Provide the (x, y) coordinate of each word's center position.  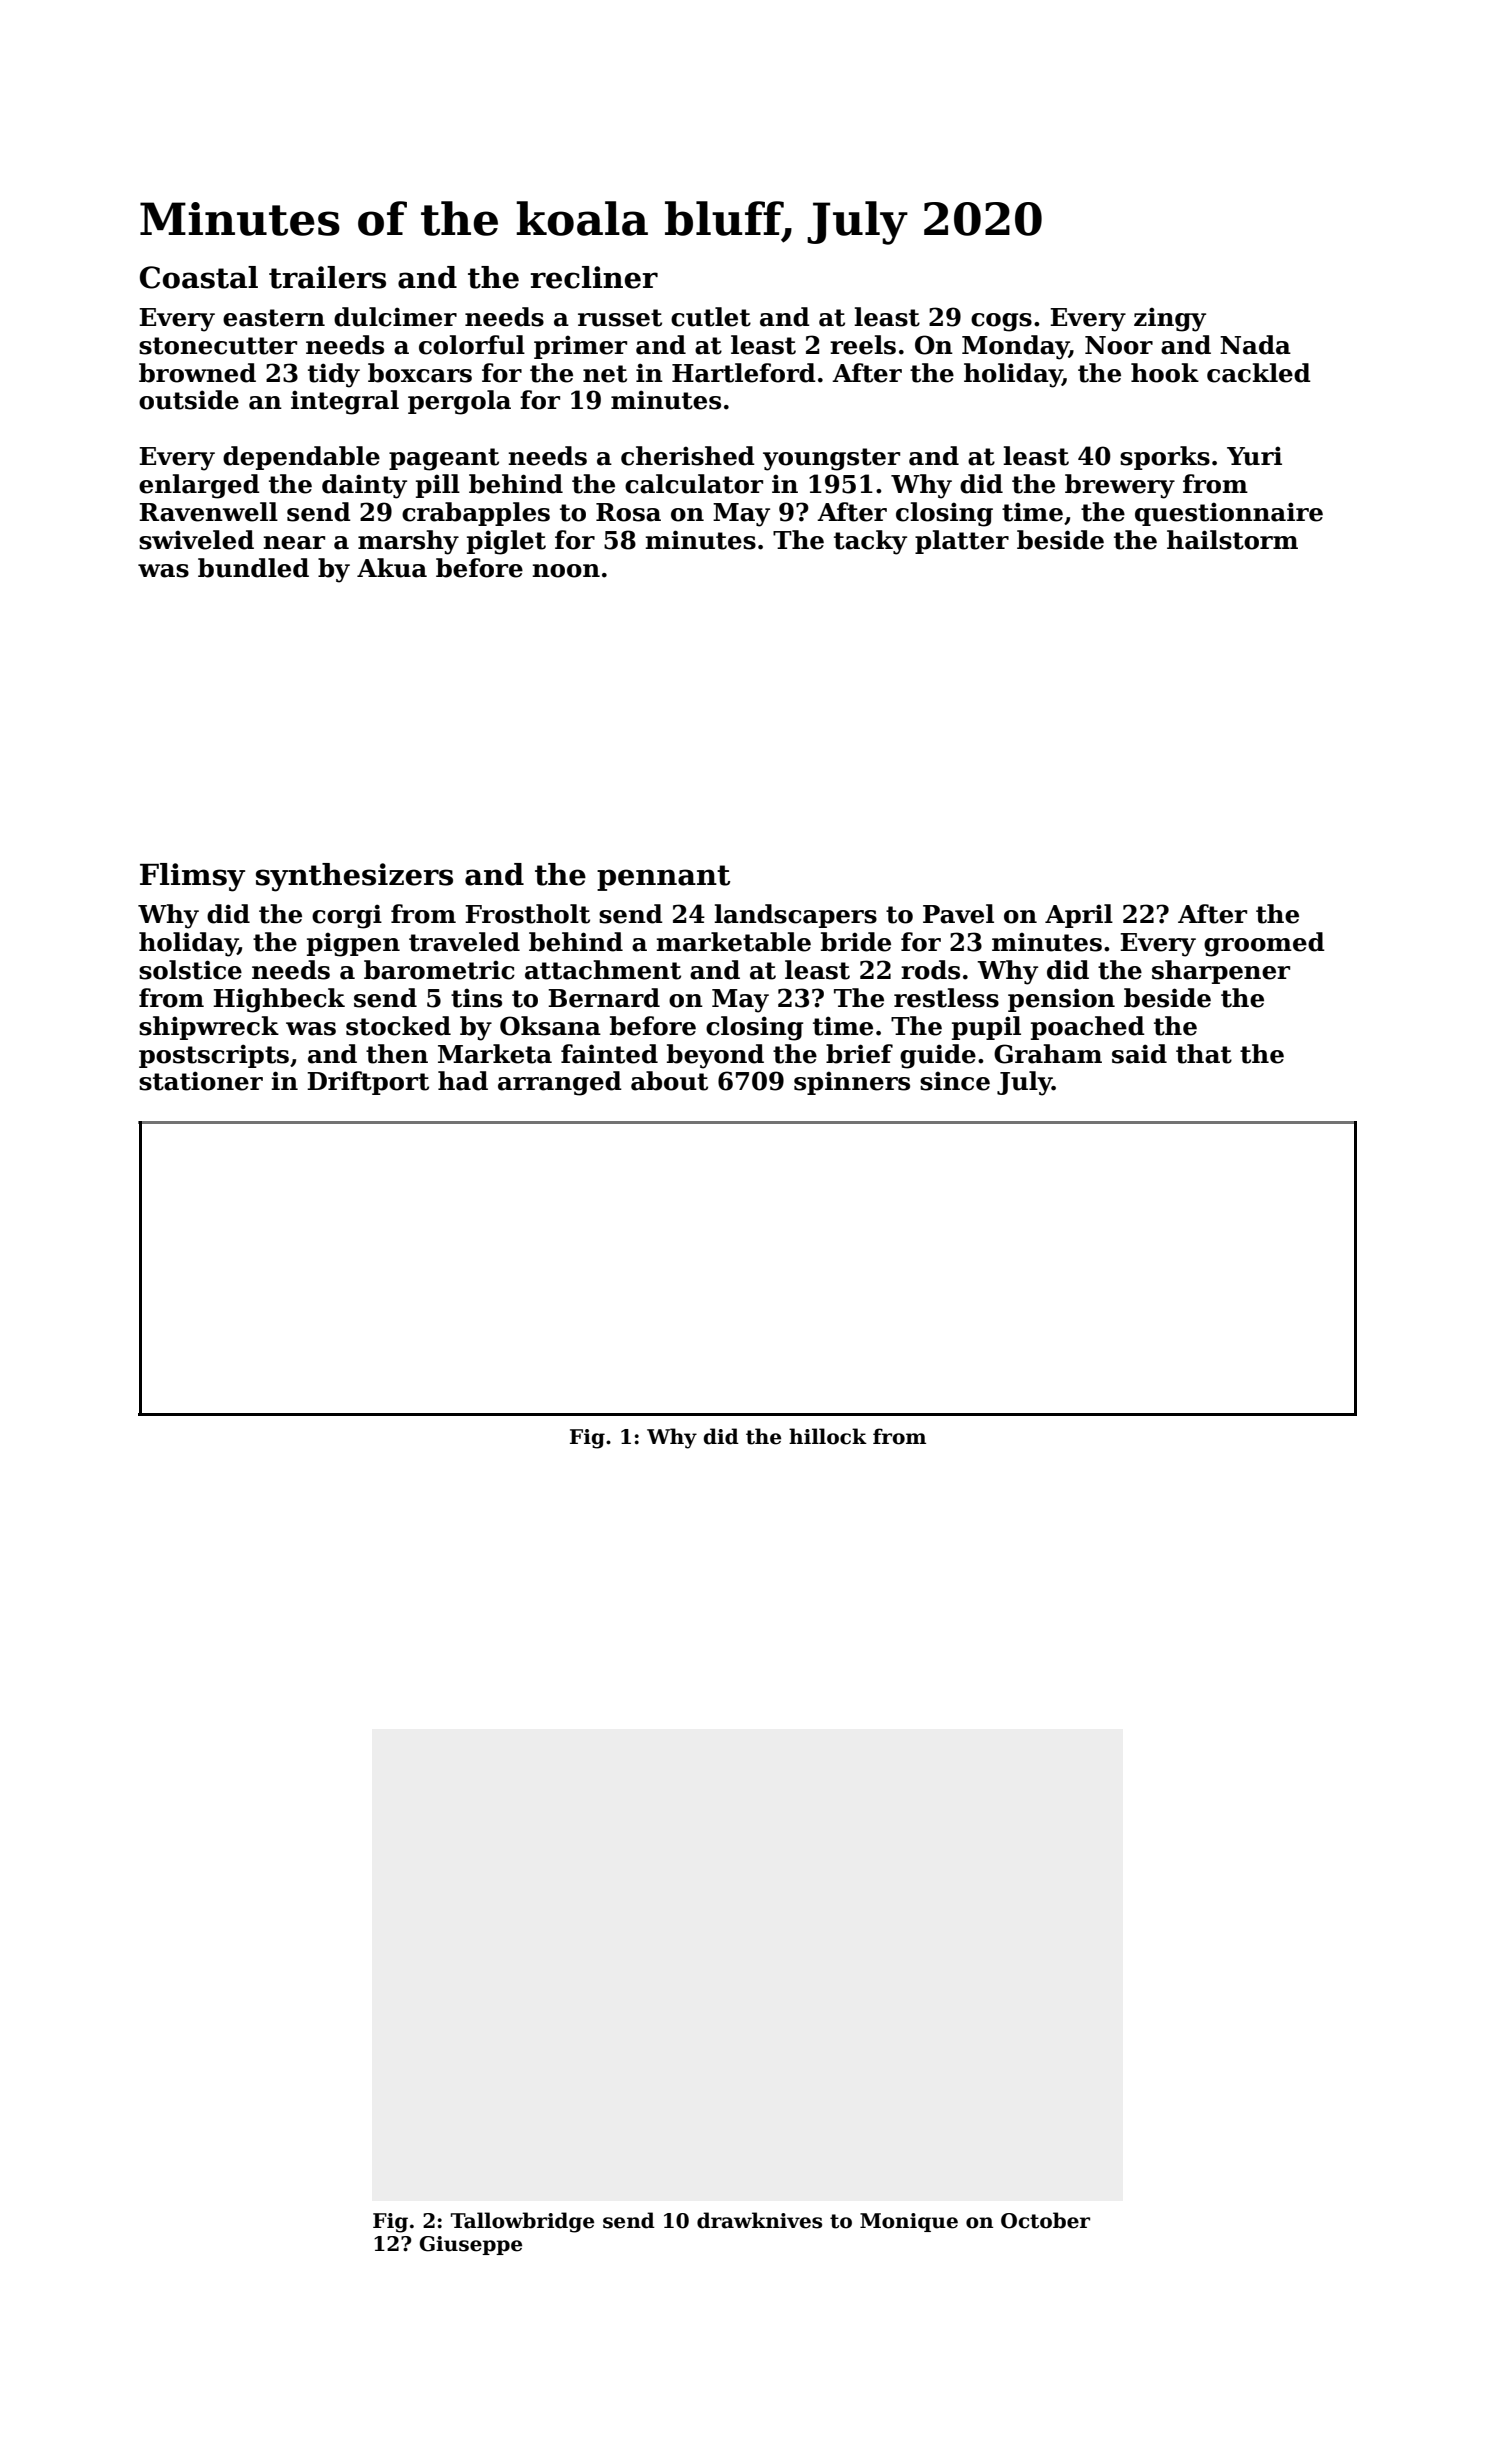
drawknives (759, 2220)
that (1204, 1054)
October (1045, 2220)
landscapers (795, 916)
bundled (253, 568)
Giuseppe (471, 2245)
